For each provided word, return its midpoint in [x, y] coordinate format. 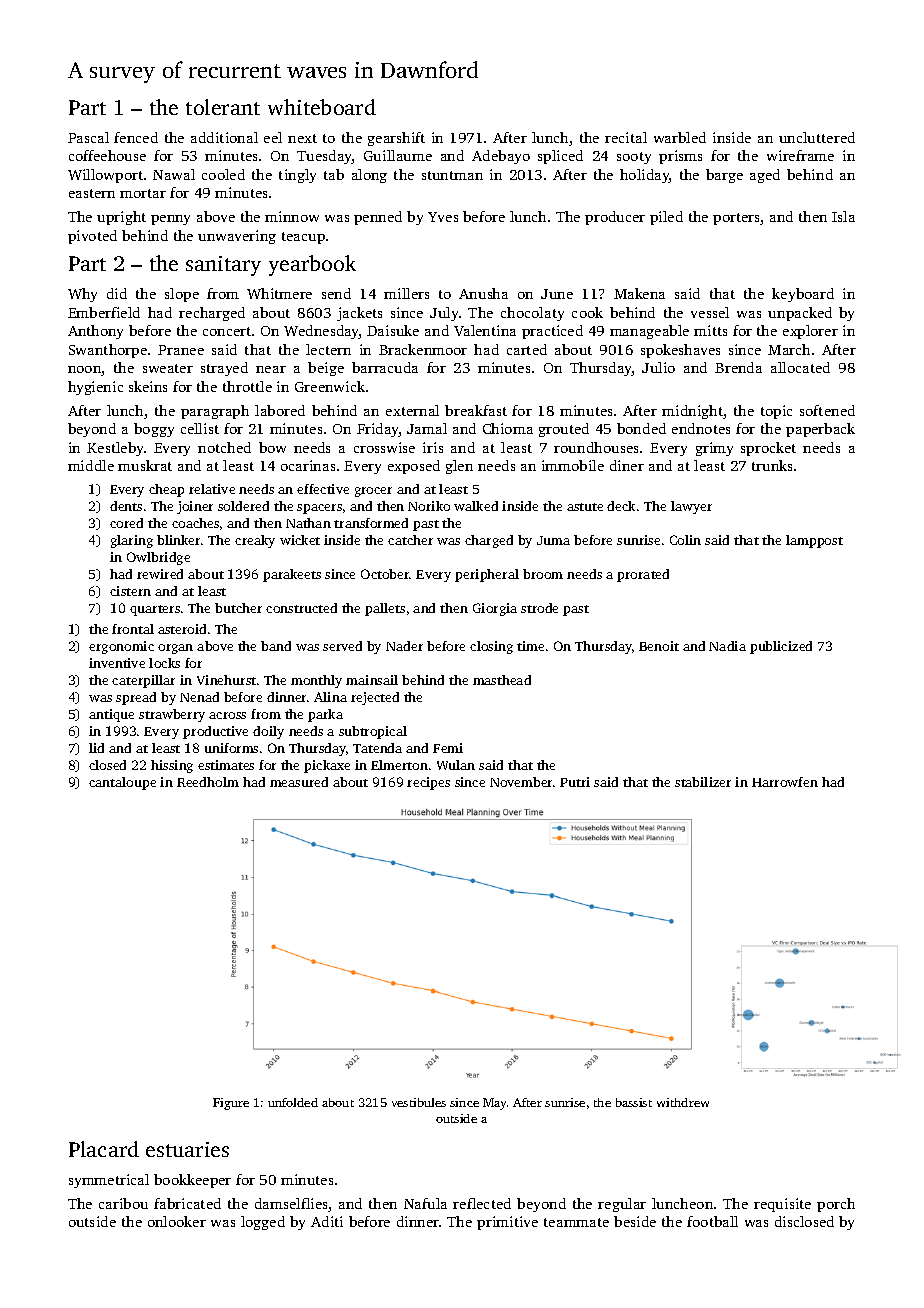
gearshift [396, 139]
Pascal [88, 137]
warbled [680, 137]
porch [836, 1205]
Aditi [327, 1221]
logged [263, 1223]
